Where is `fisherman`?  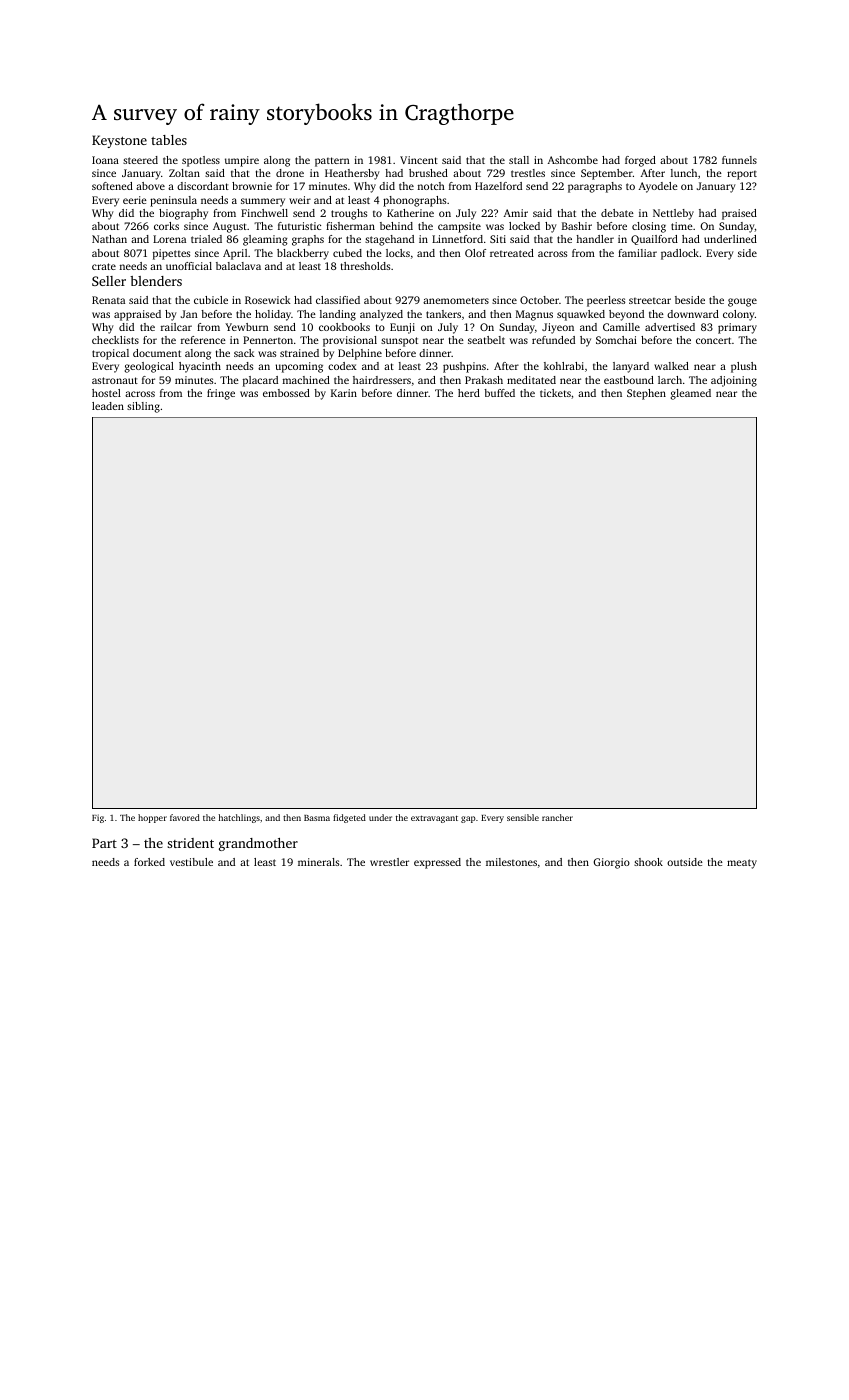
fisherman is located at coordinates (350, 226).
